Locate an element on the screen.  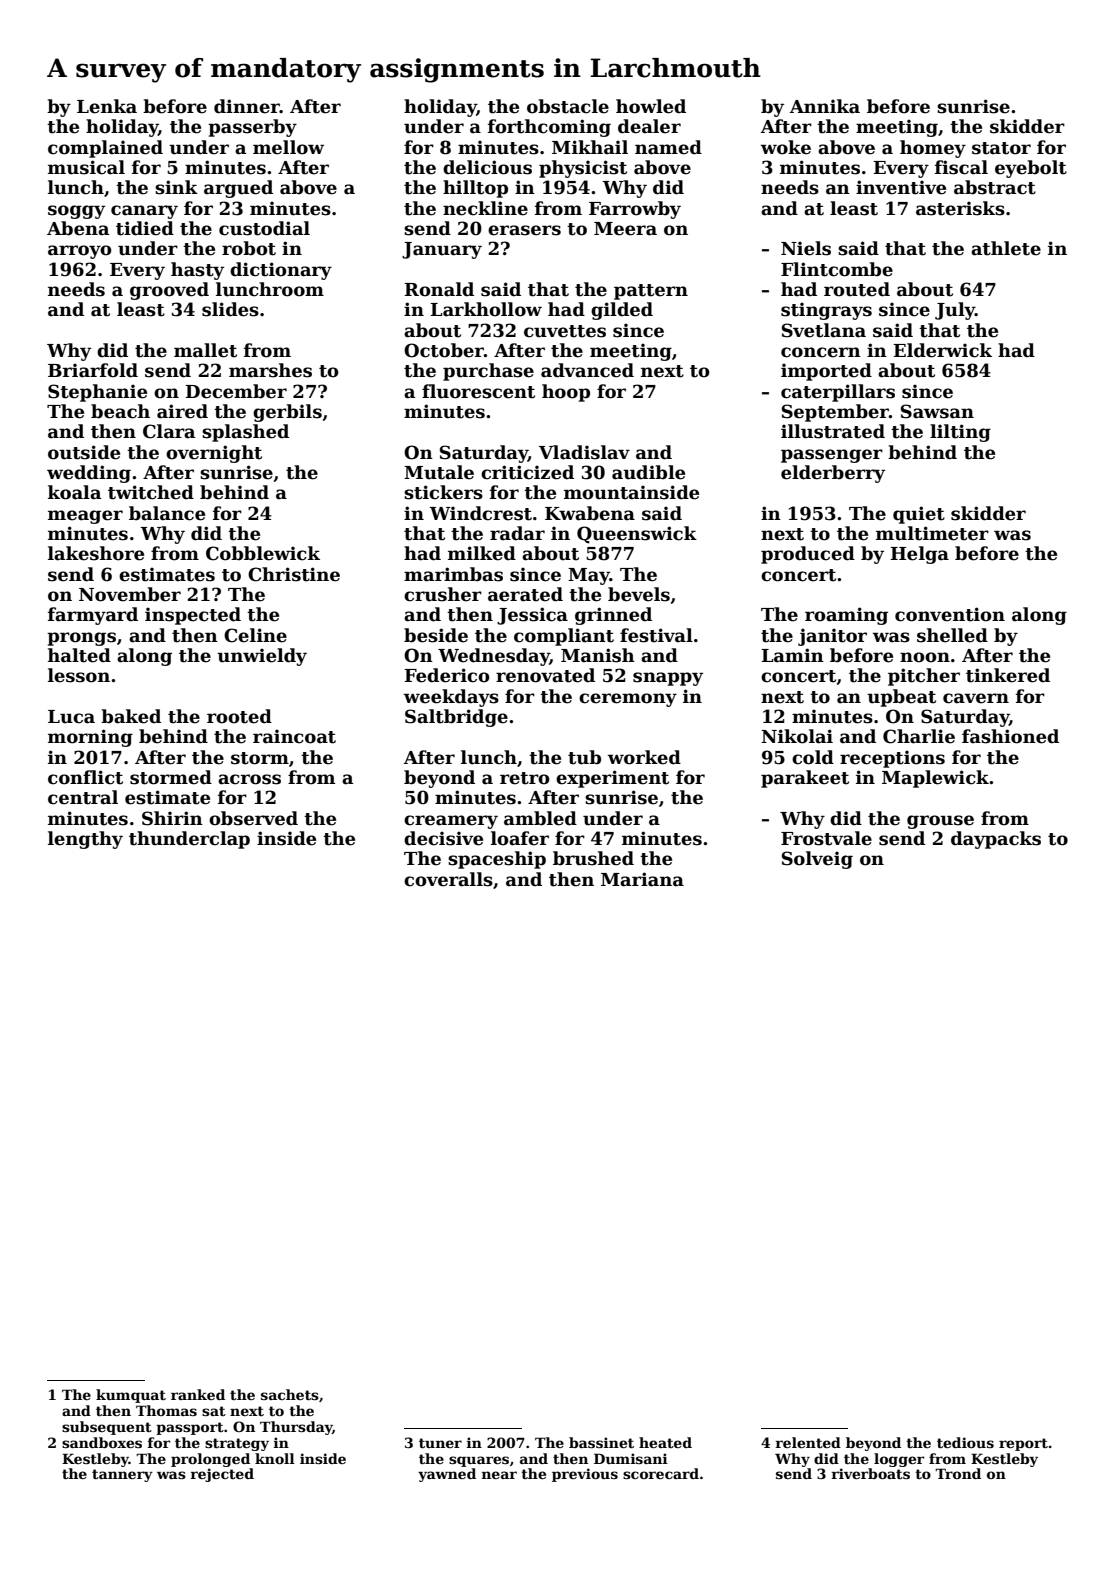
coveralls is located at coordinates (448, 879).
